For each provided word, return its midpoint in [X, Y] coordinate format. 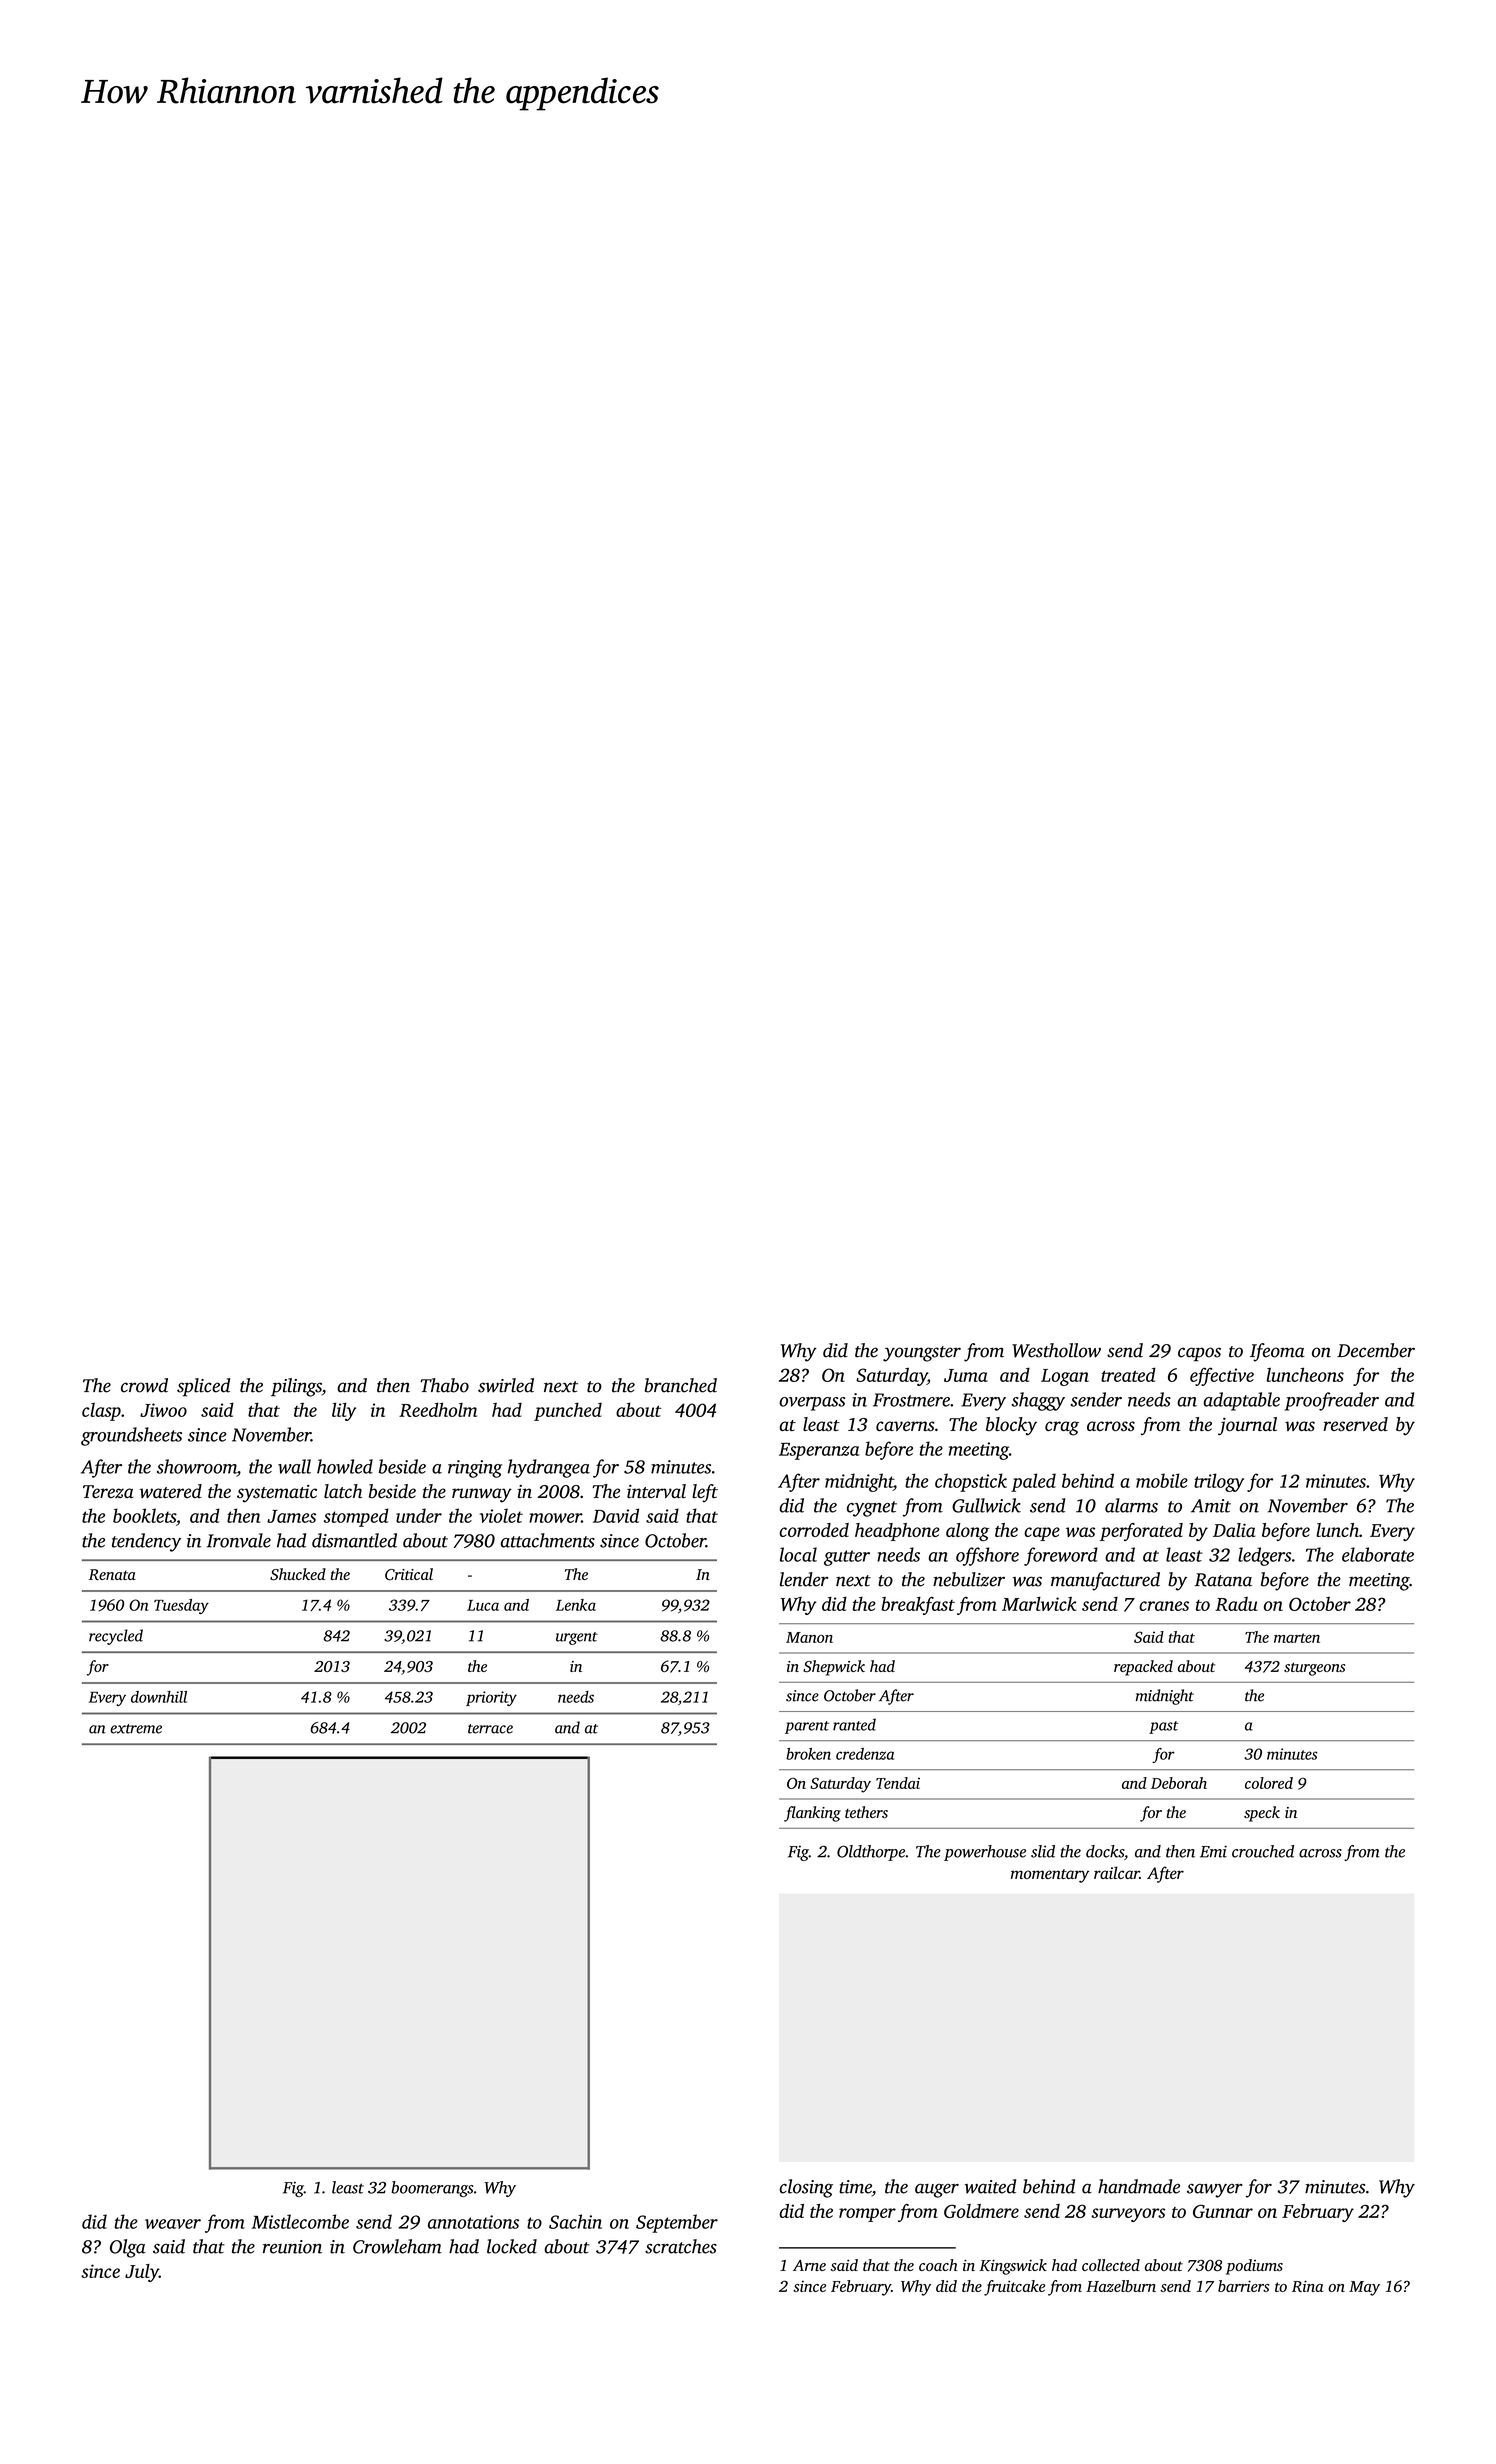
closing [806, 2188]
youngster [922, 1354]
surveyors [1128, 2215]
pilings [296, 1387]
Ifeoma [1277, 1352]
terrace [490, 1729]
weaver [173, 2224]
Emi [1213, 1851]
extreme [136, 1729]
